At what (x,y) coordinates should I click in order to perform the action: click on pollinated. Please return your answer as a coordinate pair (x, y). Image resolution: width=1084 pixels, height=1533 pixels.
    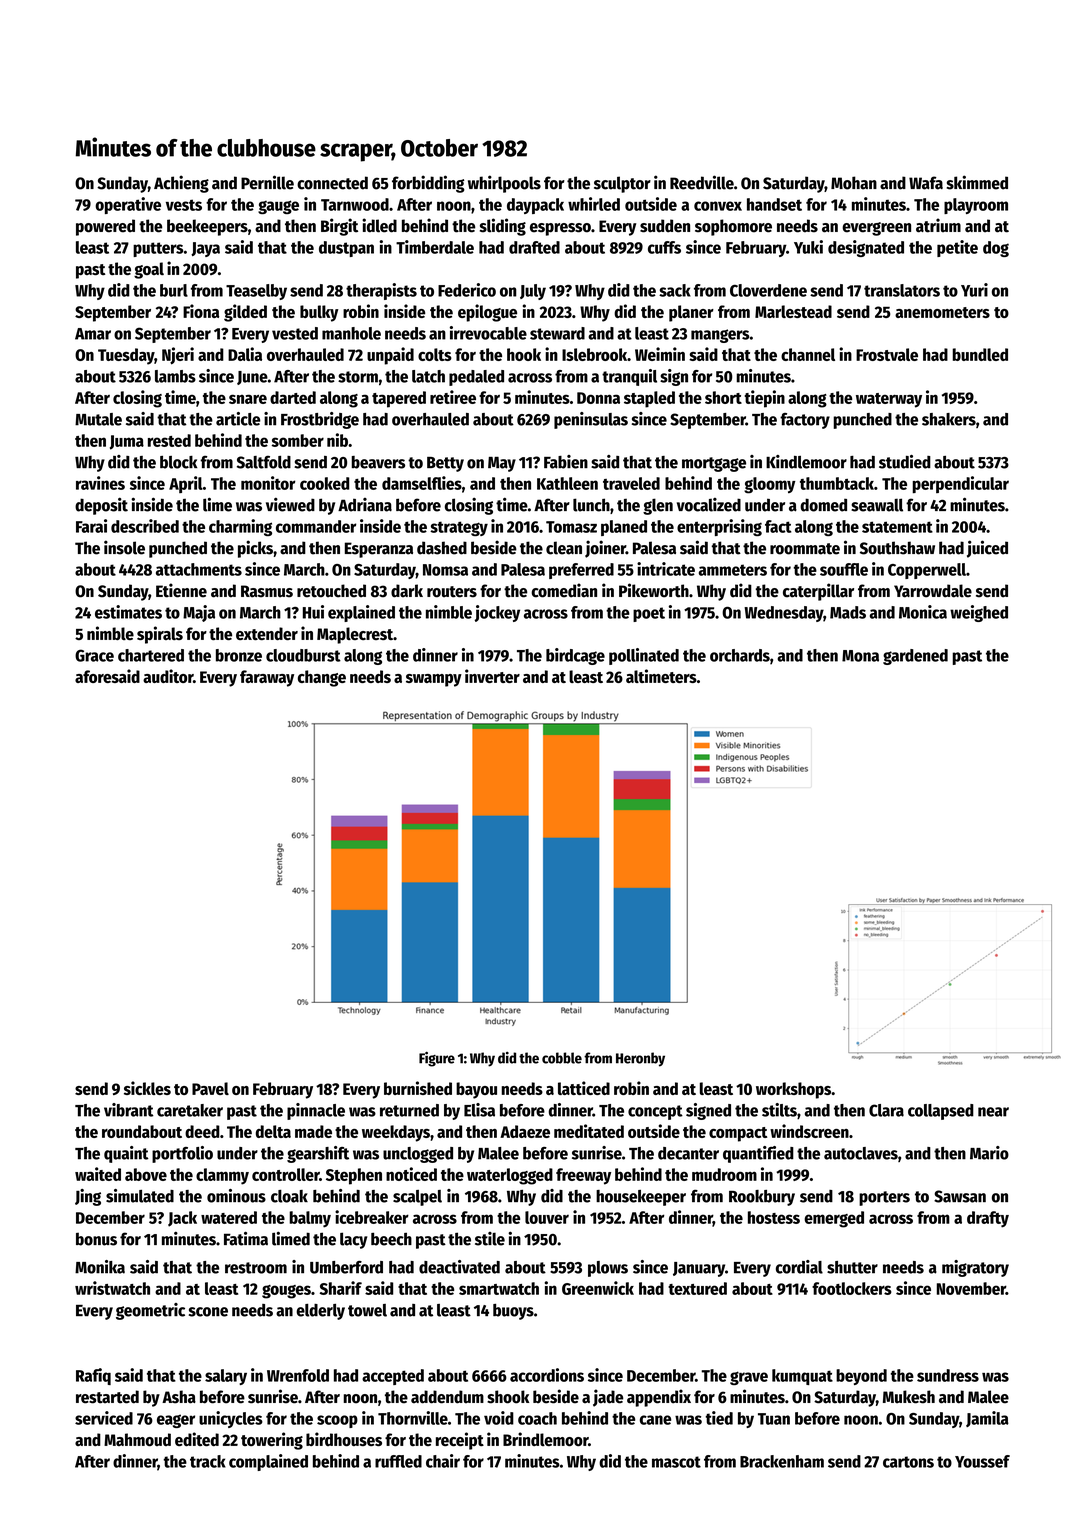
    Looking at the image, I should click on (644, 656).
